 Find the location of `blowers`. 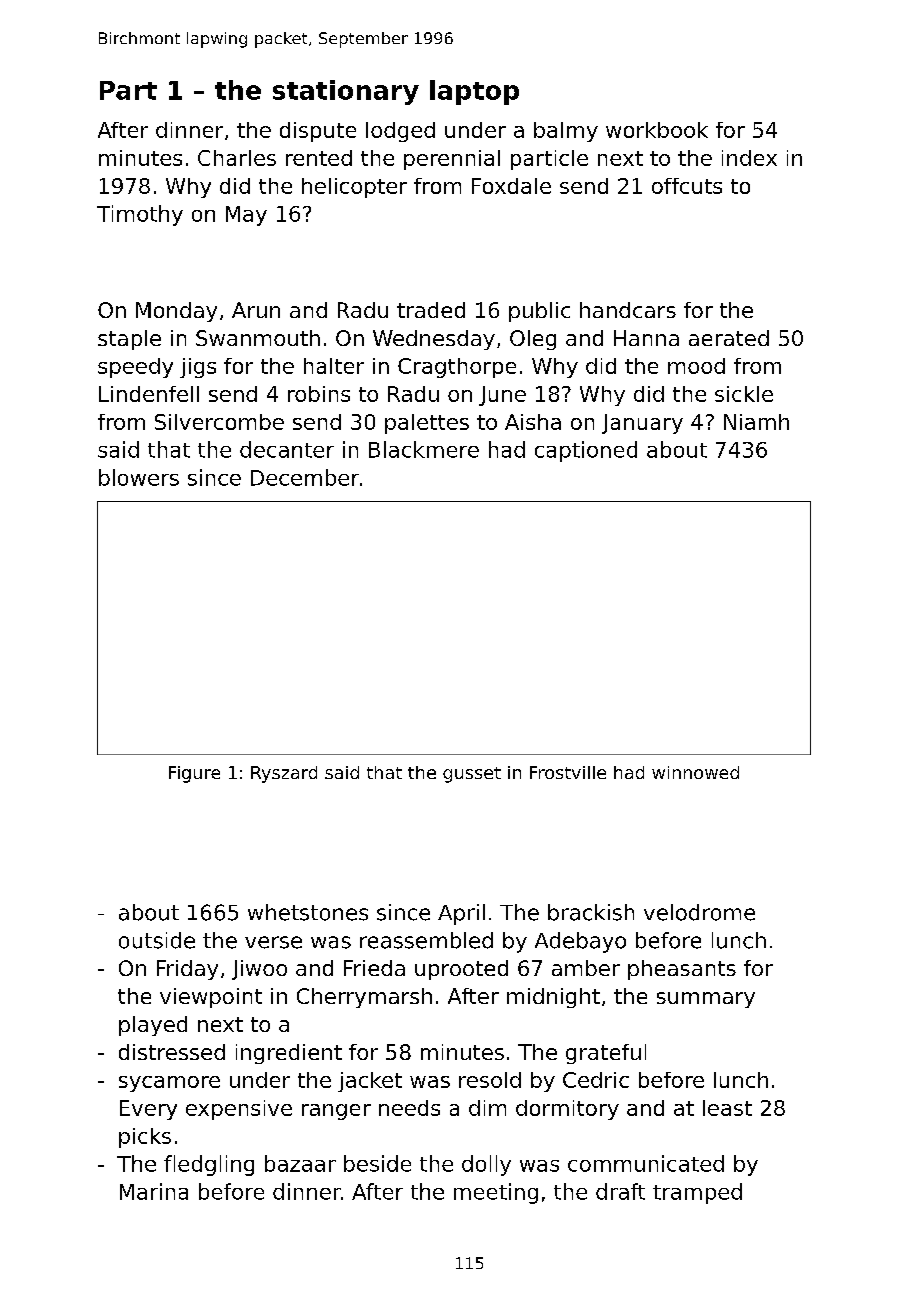

blowers is located at coordinates (139, 477).
